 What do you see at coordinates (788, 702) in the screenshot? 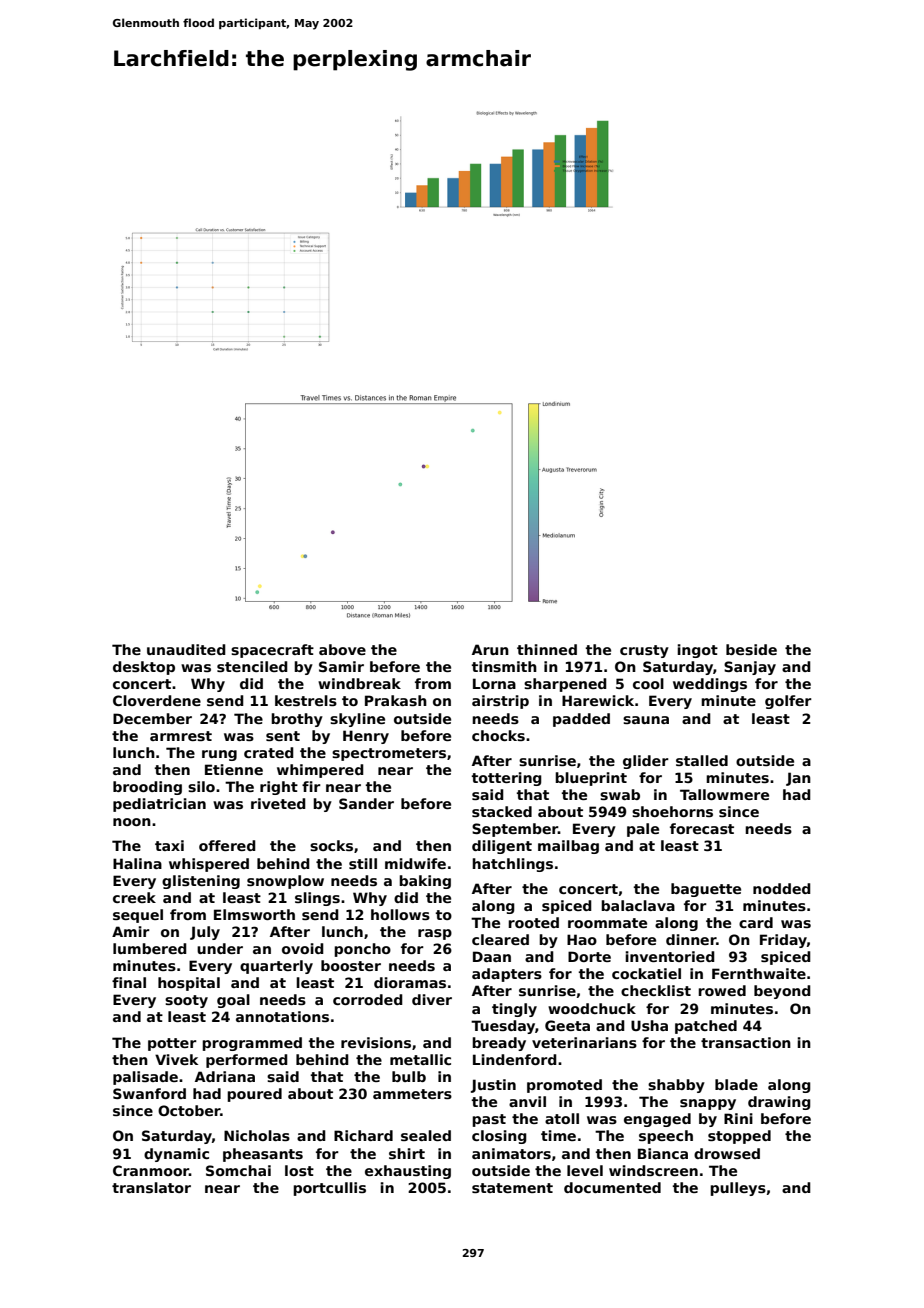
I see `golfer` at bounding box center [788, 702].
